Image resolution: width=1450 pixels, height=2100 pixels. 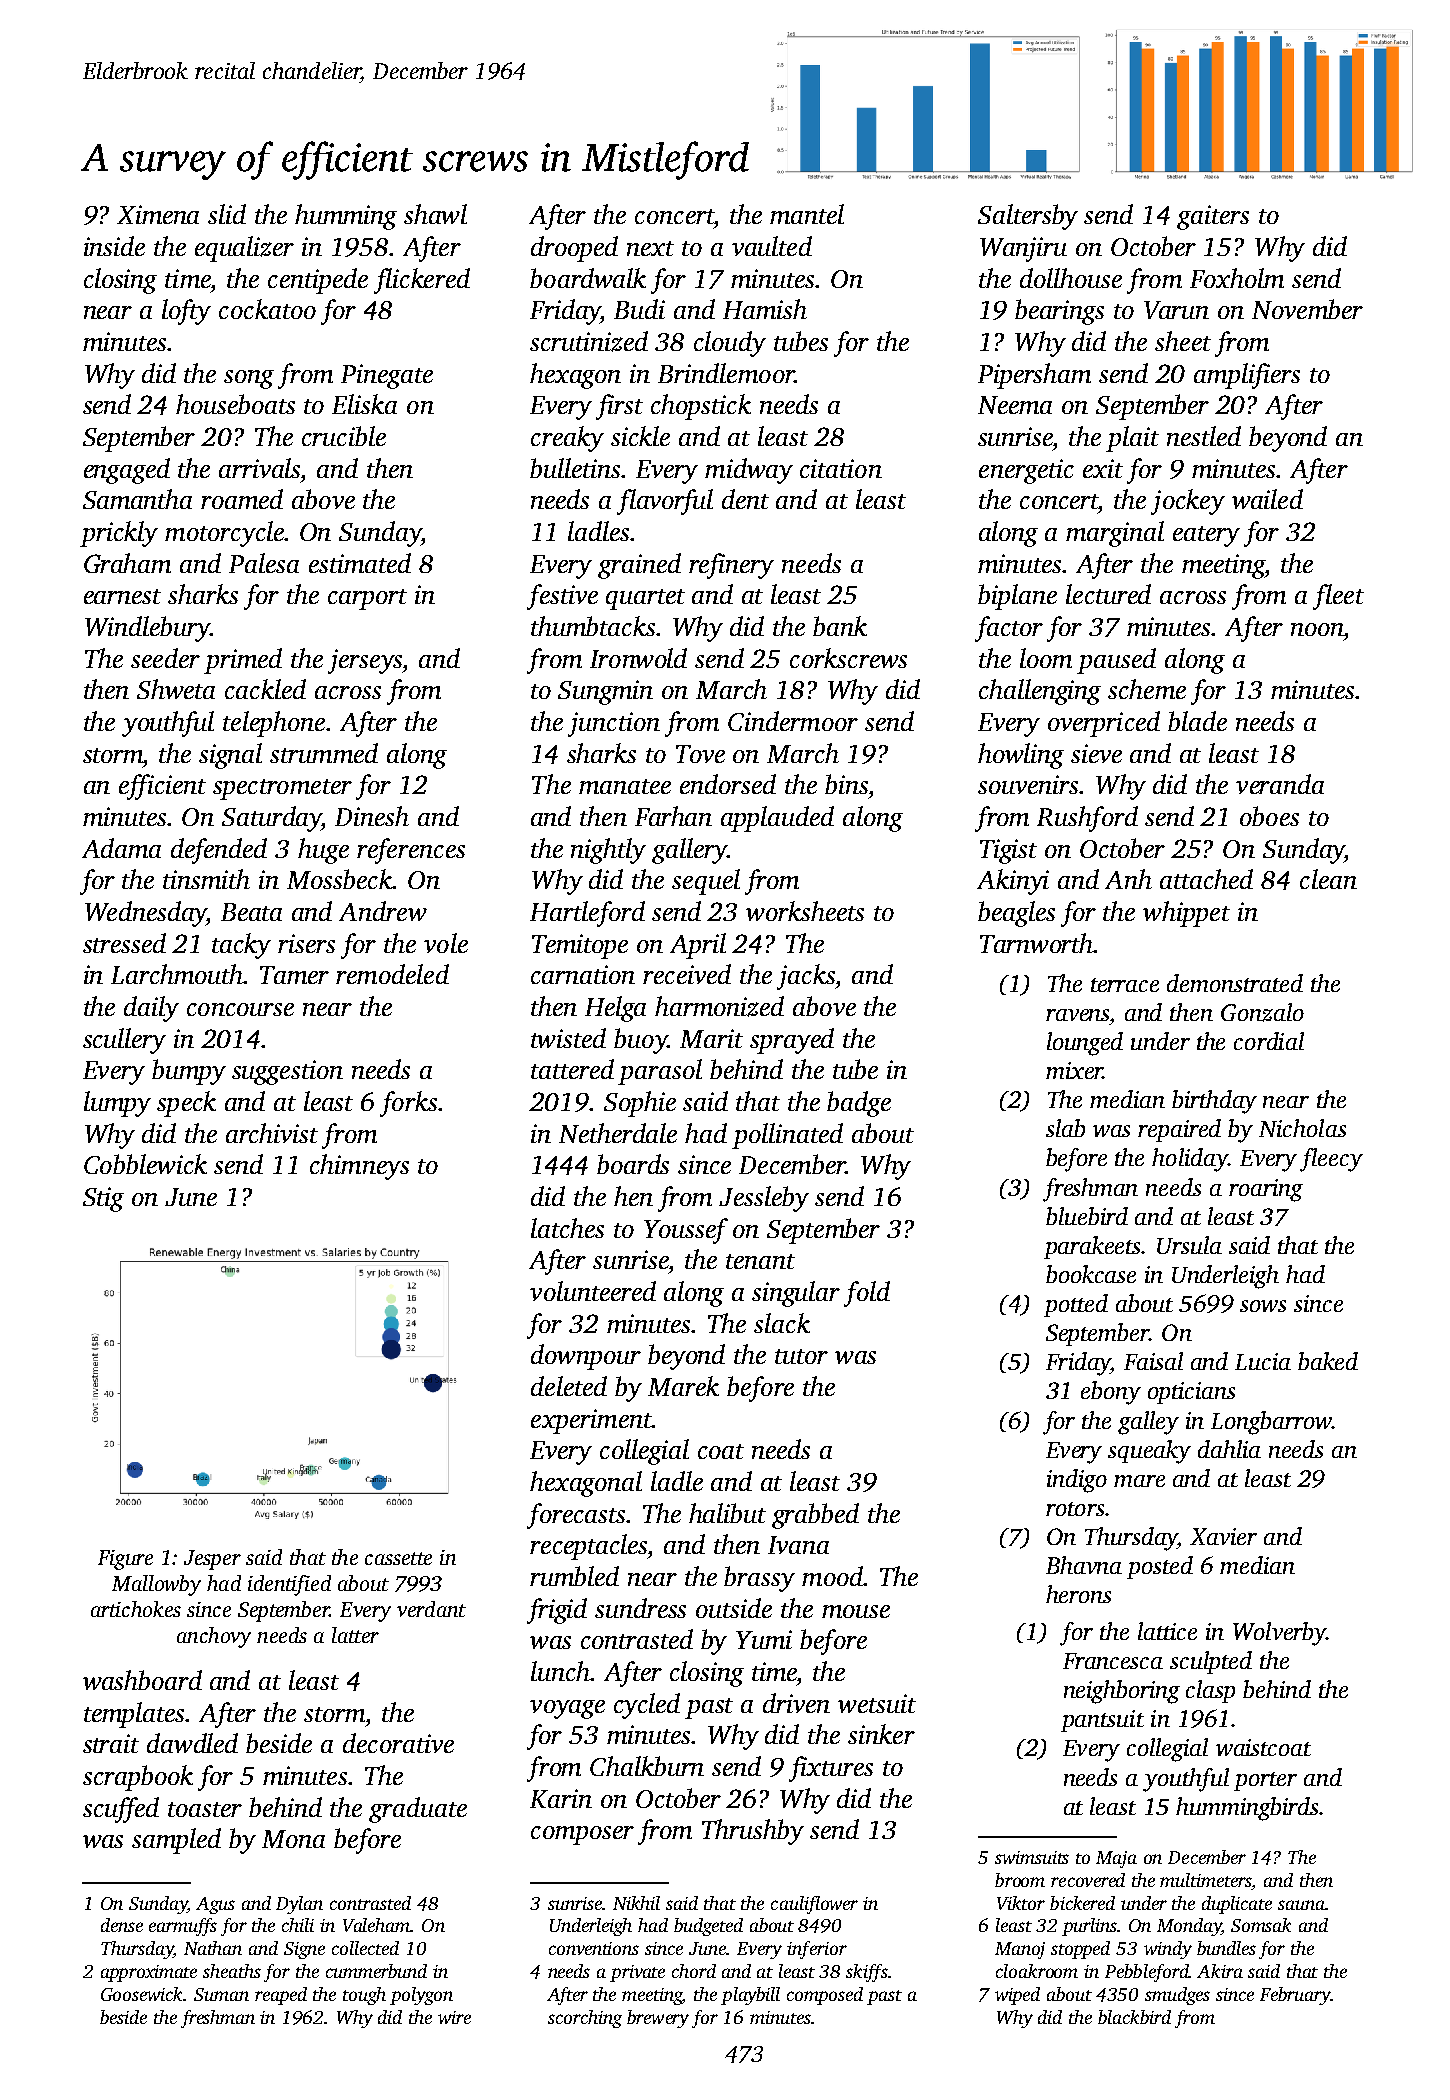 What do you see at coordinates (589, 341) in the document?
I see `scrutinized` at bounding box center [589, 341].
